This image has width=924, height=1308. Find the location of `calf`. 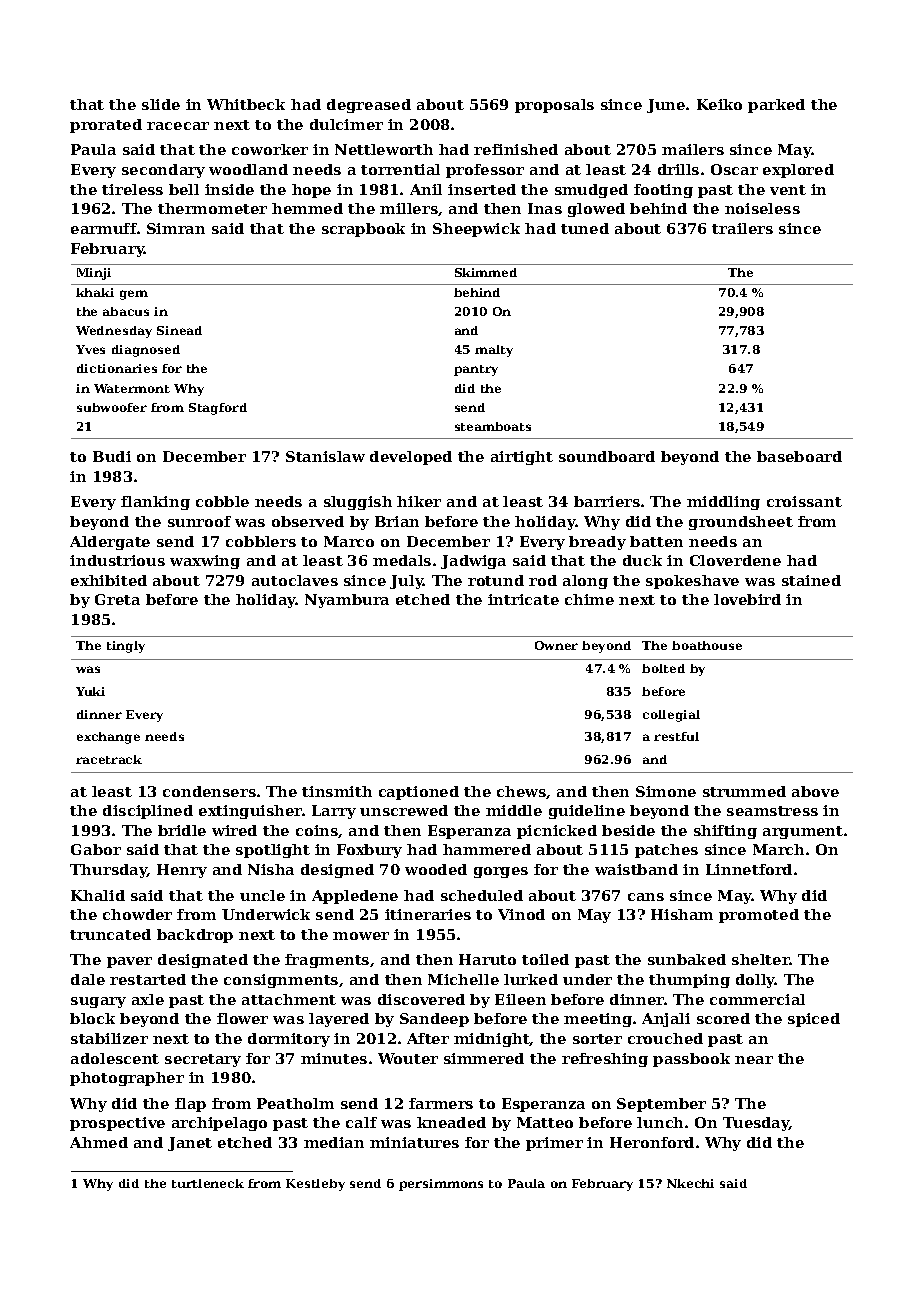

calf is located at coordinates (361, 1122).
